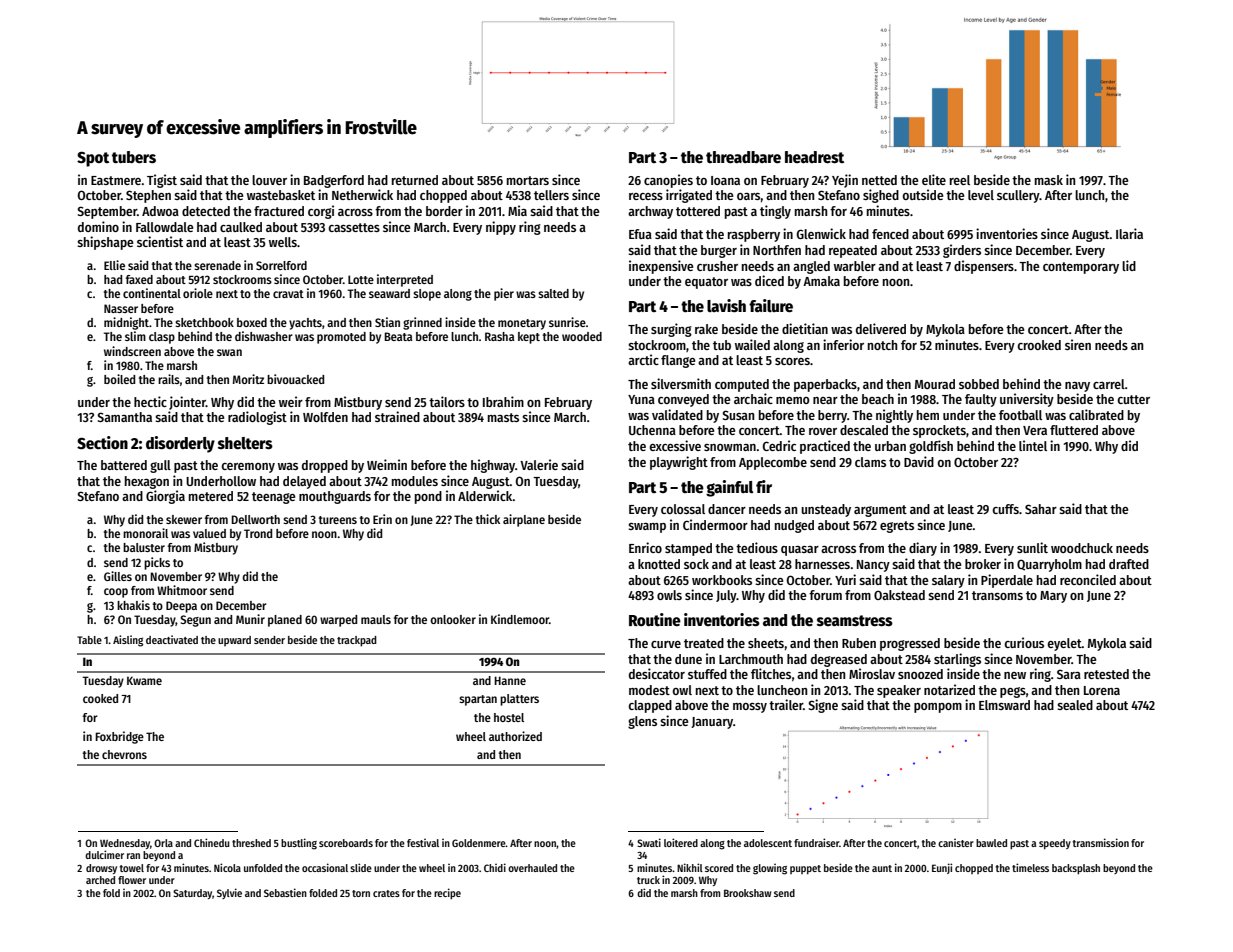  What do you see at coordinates (1049, 180) in the screenshot?
I see `mask` at bounding box center [1049, 180].
